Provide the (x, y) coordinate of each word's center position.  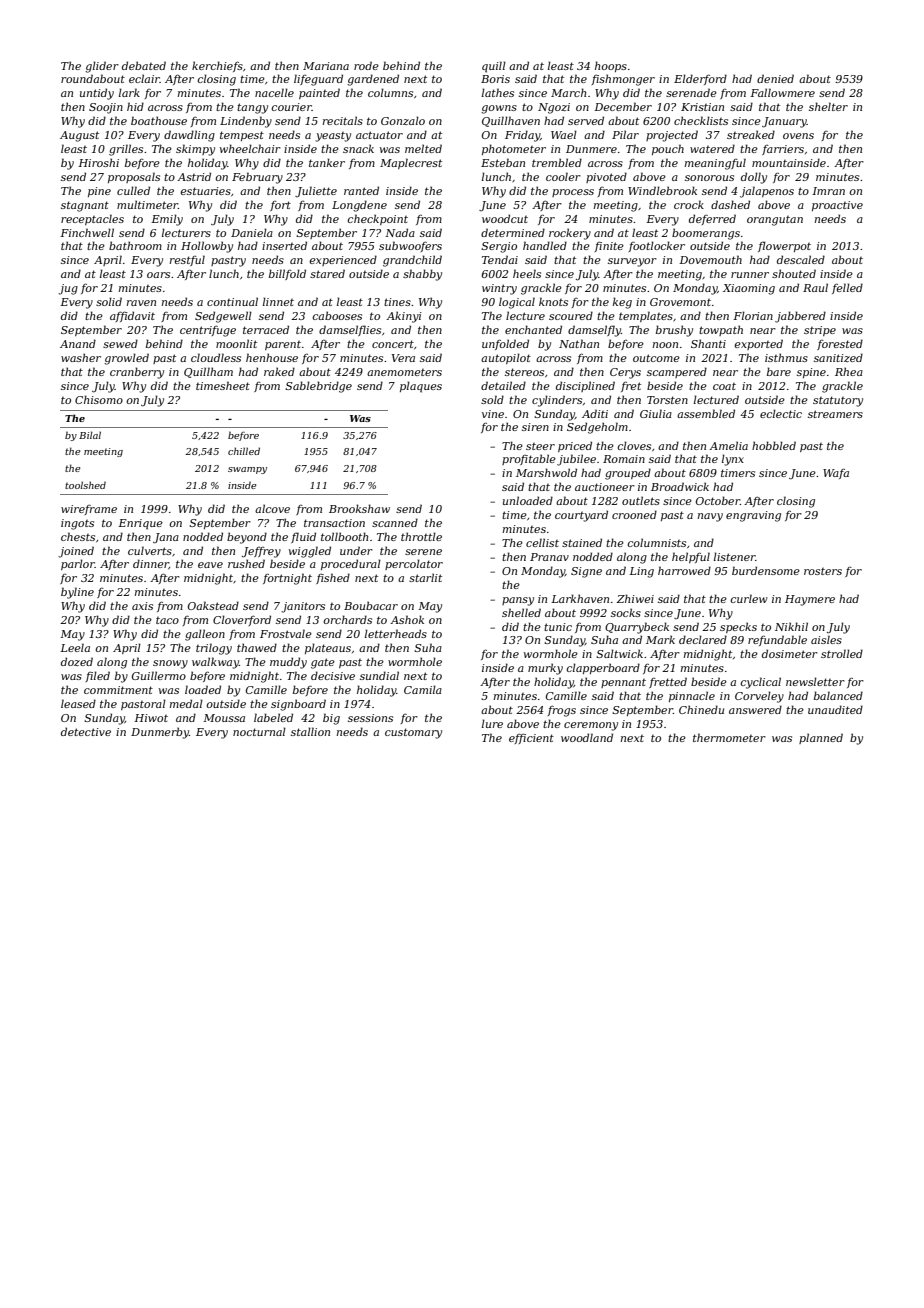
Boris (495, 79)
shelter (828, 106)
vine (493, 414)
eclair (144, 78)
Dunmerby (160, 733)
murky (545, 669)
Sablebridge (318, 387)
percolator (414, 564)
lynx (733, 460)
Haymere (810, 600)
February (257, 178)
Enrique (140, 524)
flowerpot (784, 246)
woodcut (505, 218)
